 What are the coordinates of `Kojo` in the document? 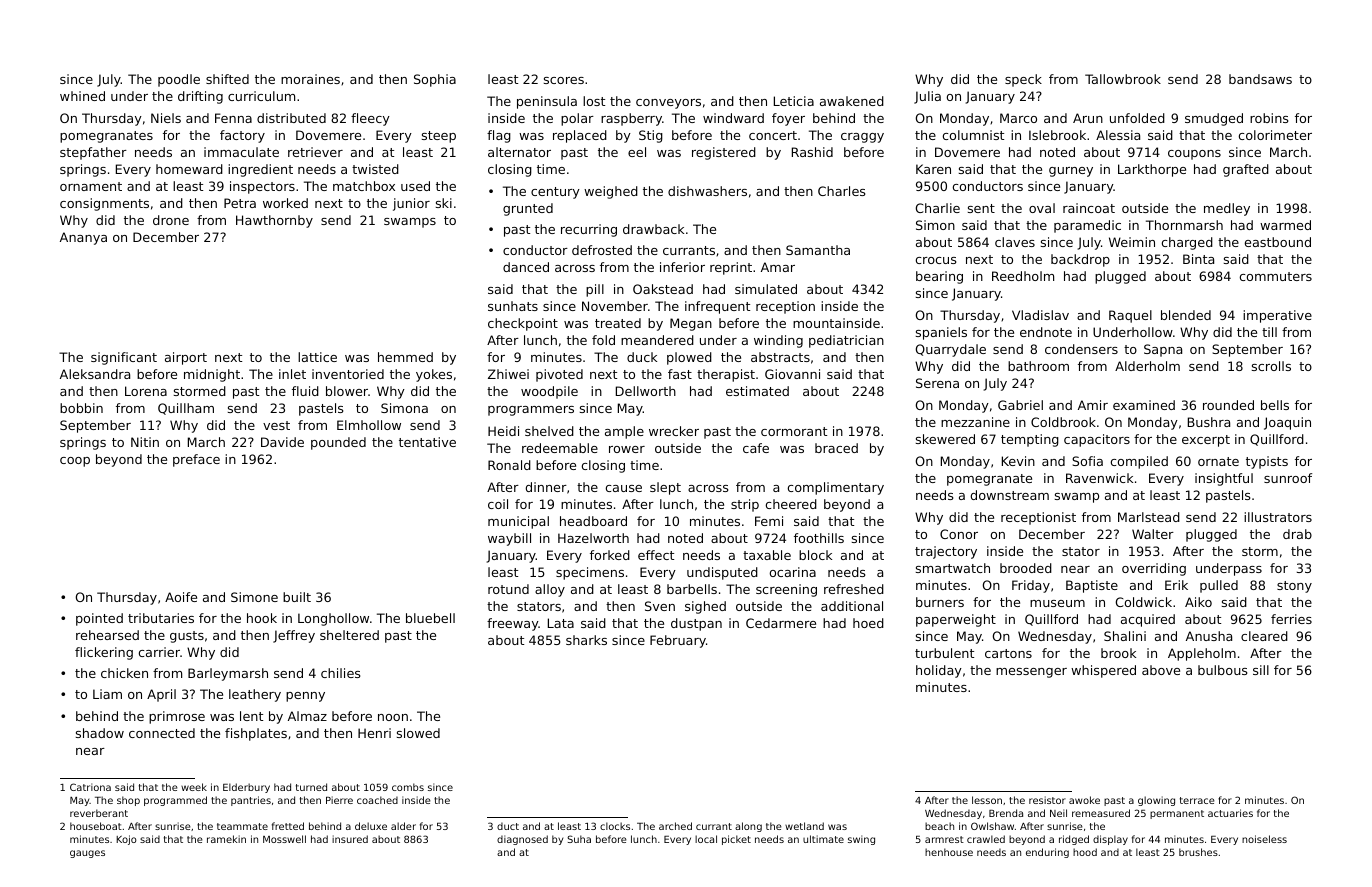 It's located at (126, 840).
